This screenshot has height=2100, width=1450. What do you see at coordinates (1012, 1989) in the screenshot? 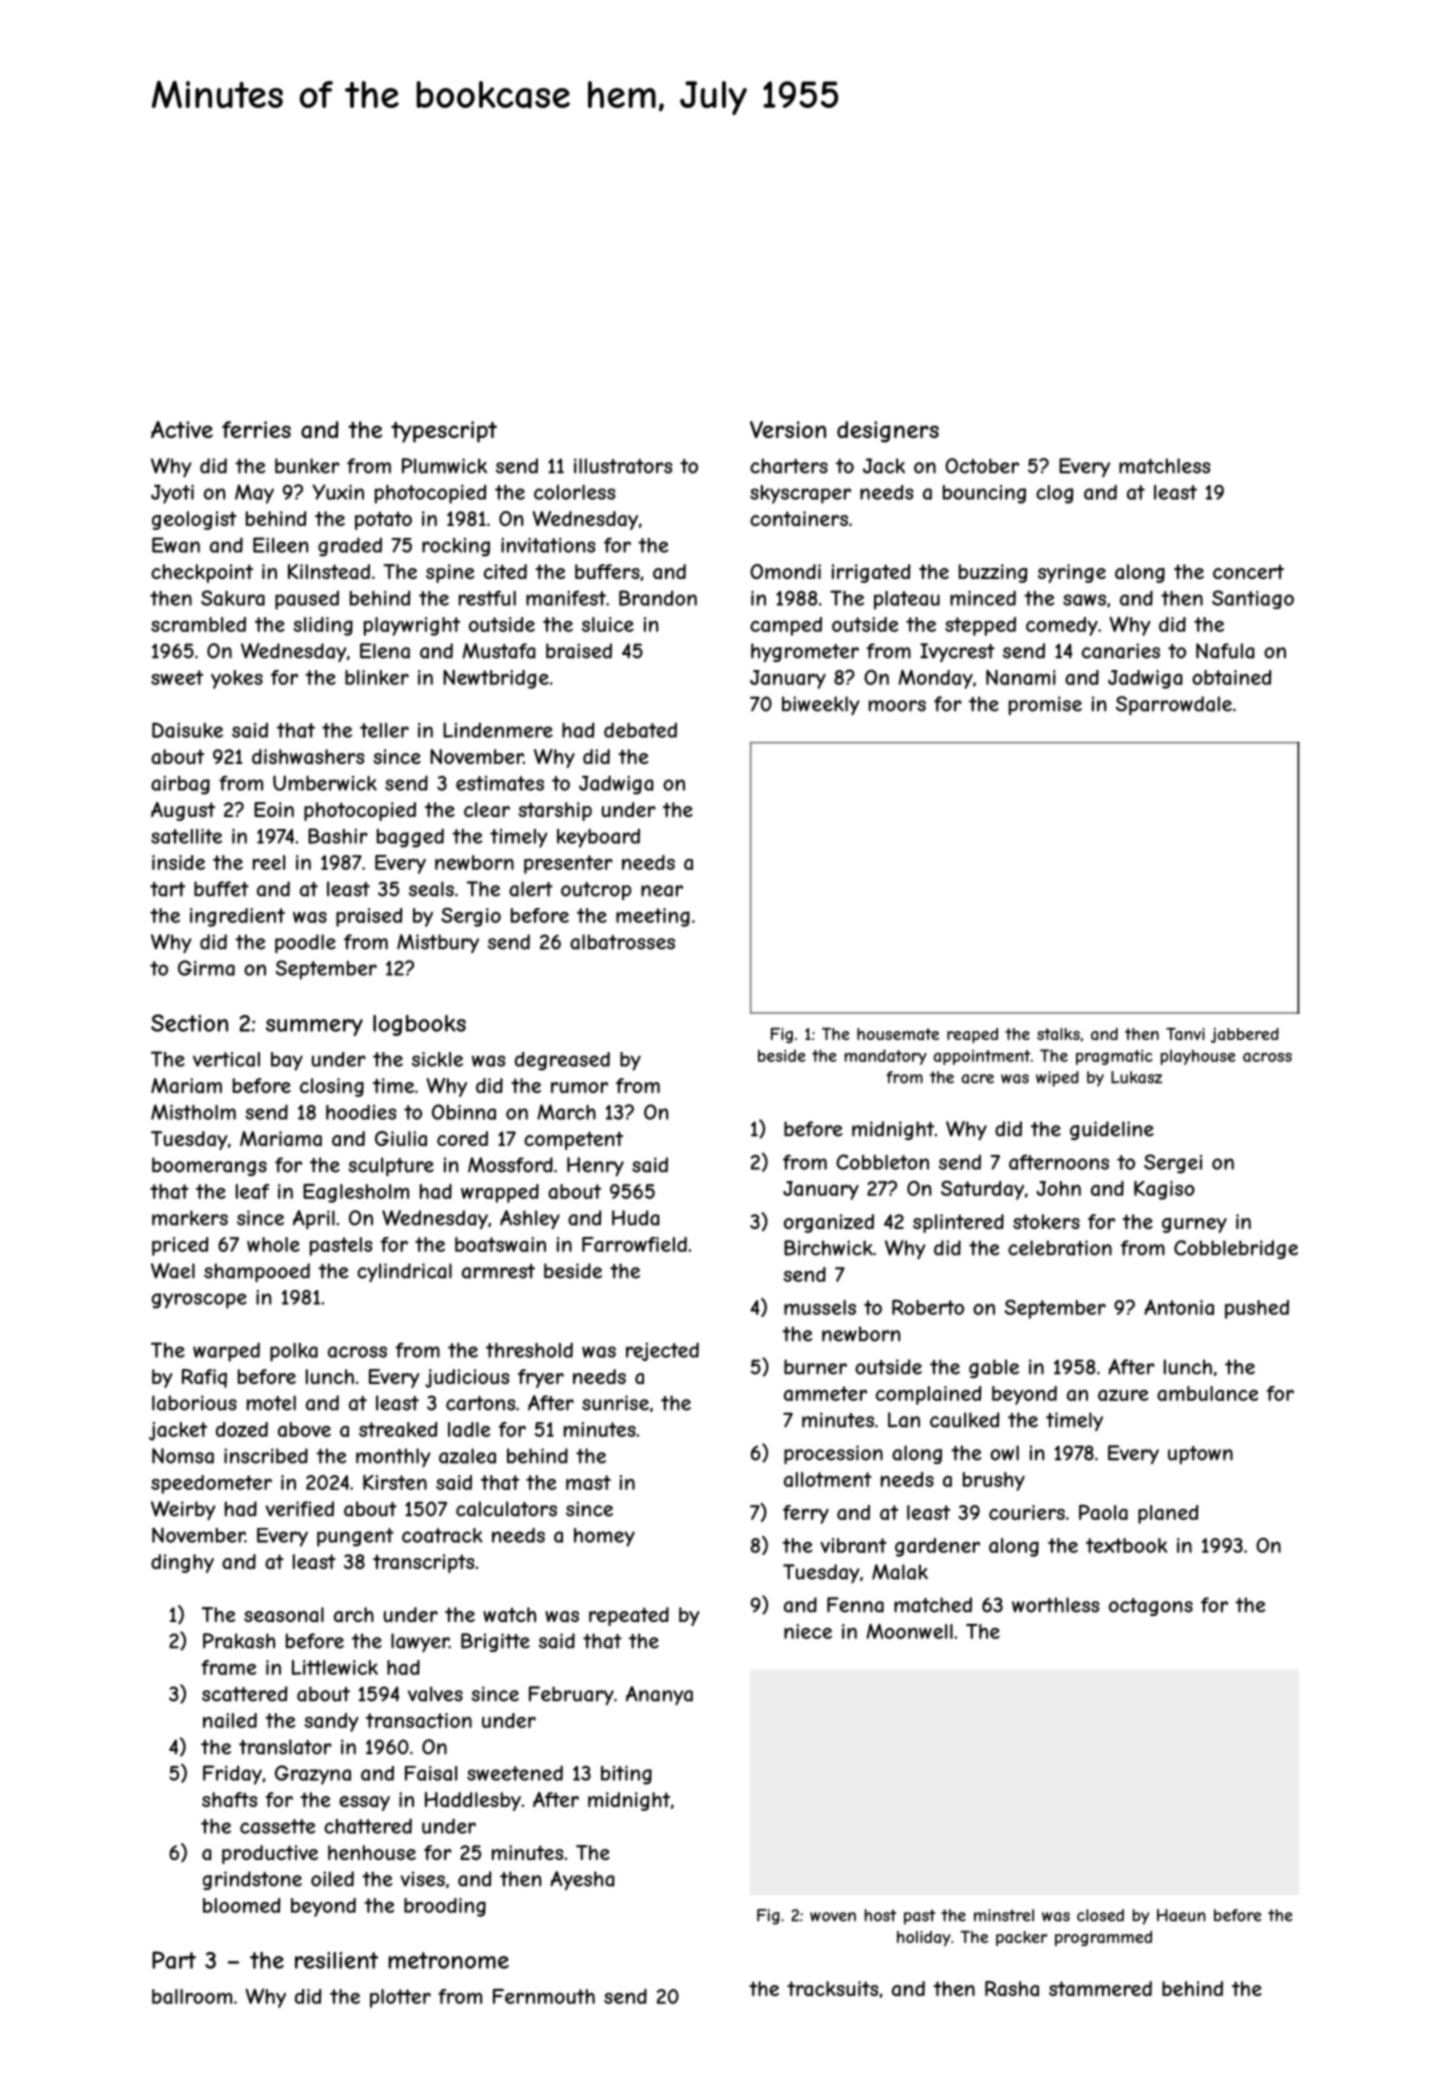
I see `Rasha` at bounding box center [1012, 1989].
